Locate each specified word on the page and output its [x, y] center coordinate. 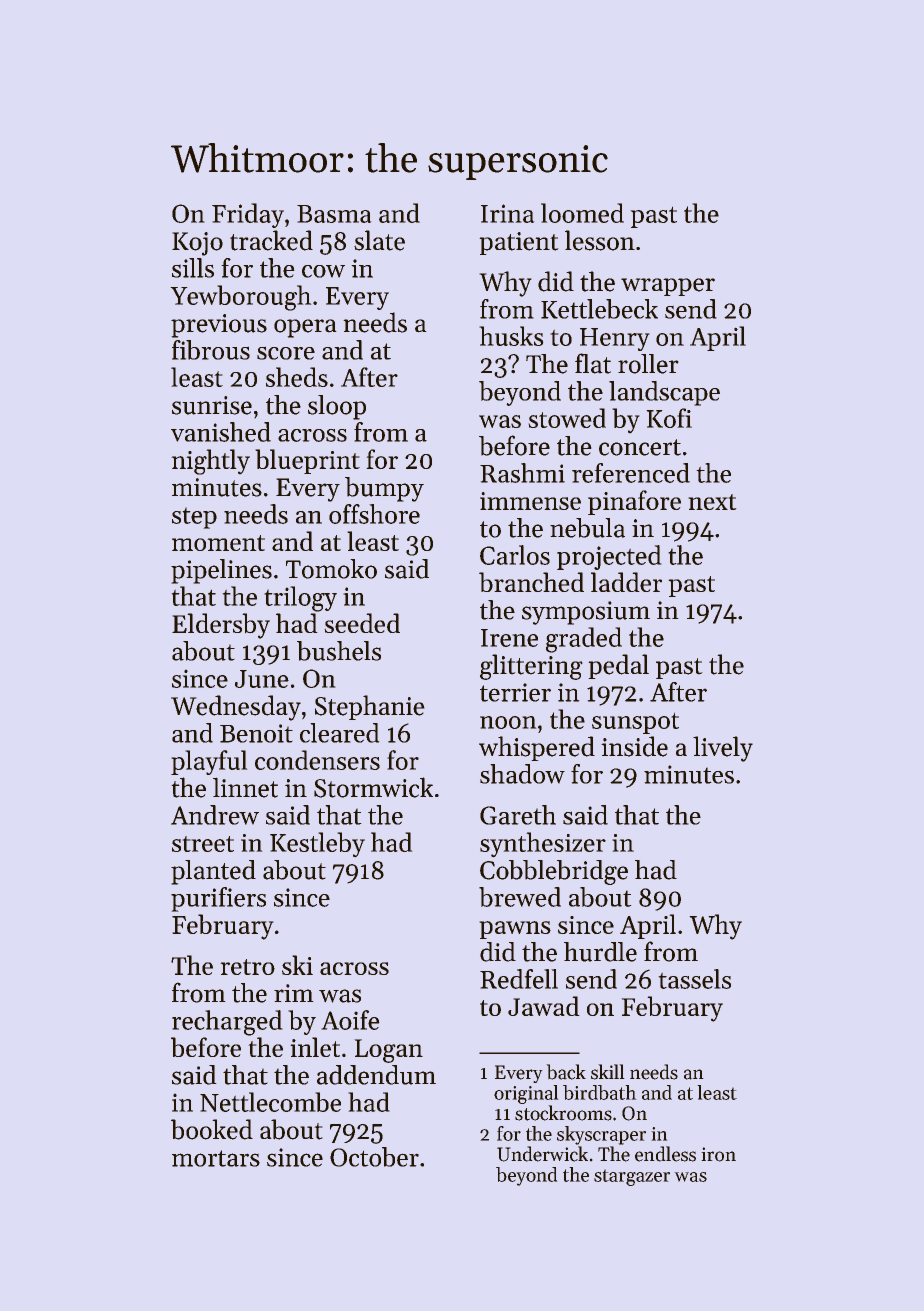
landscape [664, 393]
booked [212, 1129]
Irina [507, 213]
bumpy [384, 489]
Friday [248, 215]
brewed [520, 897]
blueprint [308, 461]
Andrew [215, 815]
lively [723, 749]
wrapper [668, 287]
